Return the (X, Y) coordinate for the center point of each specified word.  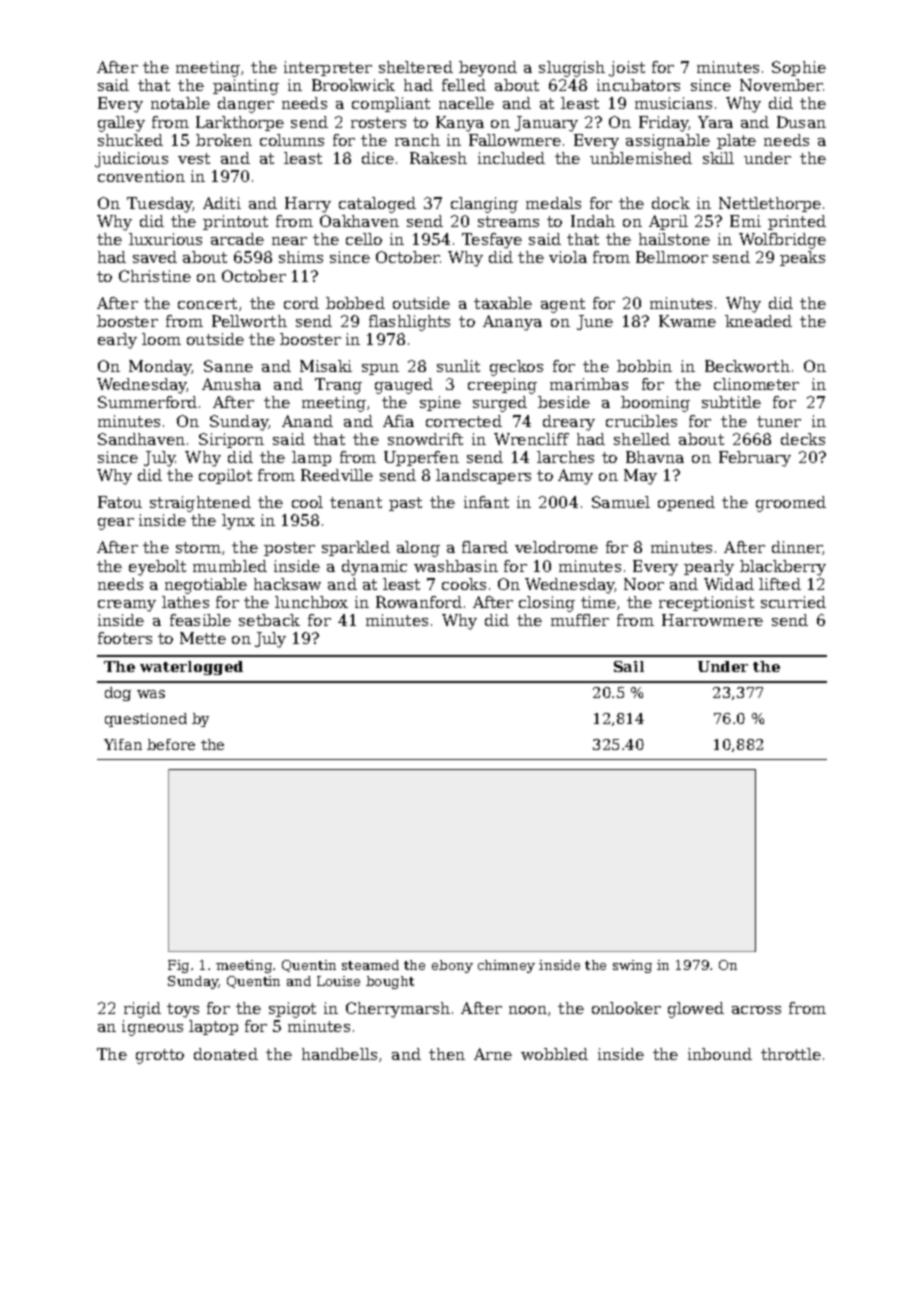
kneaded (758, 321)
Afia (398, 421)
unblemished (641, 158)
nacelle (466, 103)
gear (116, 524)
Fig (178, 966)
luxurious (165, 239)
